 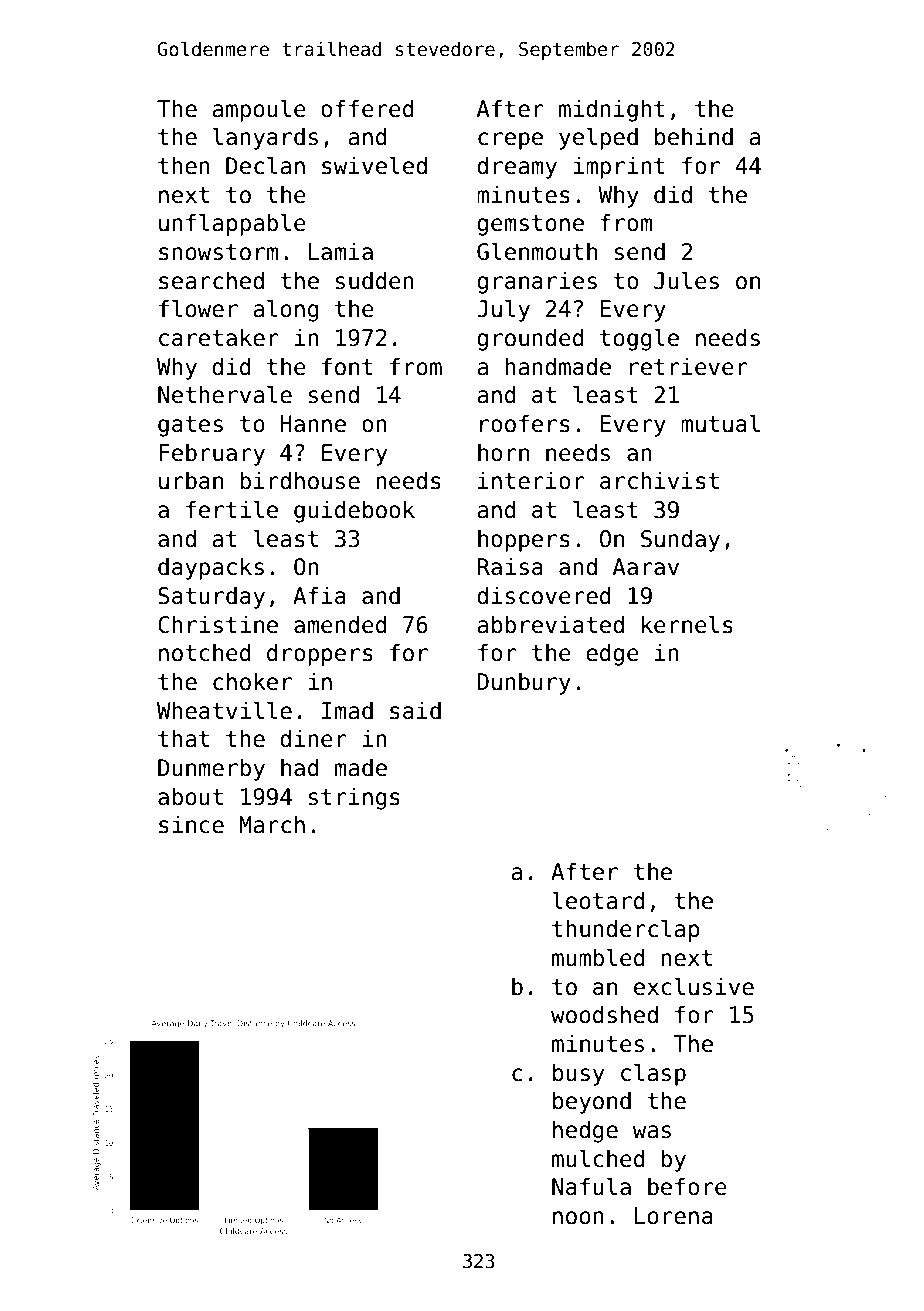 What do you see at coordinates (591, 1186) in the page?
I see `Nafula` at bounding box center [591, 1186].
